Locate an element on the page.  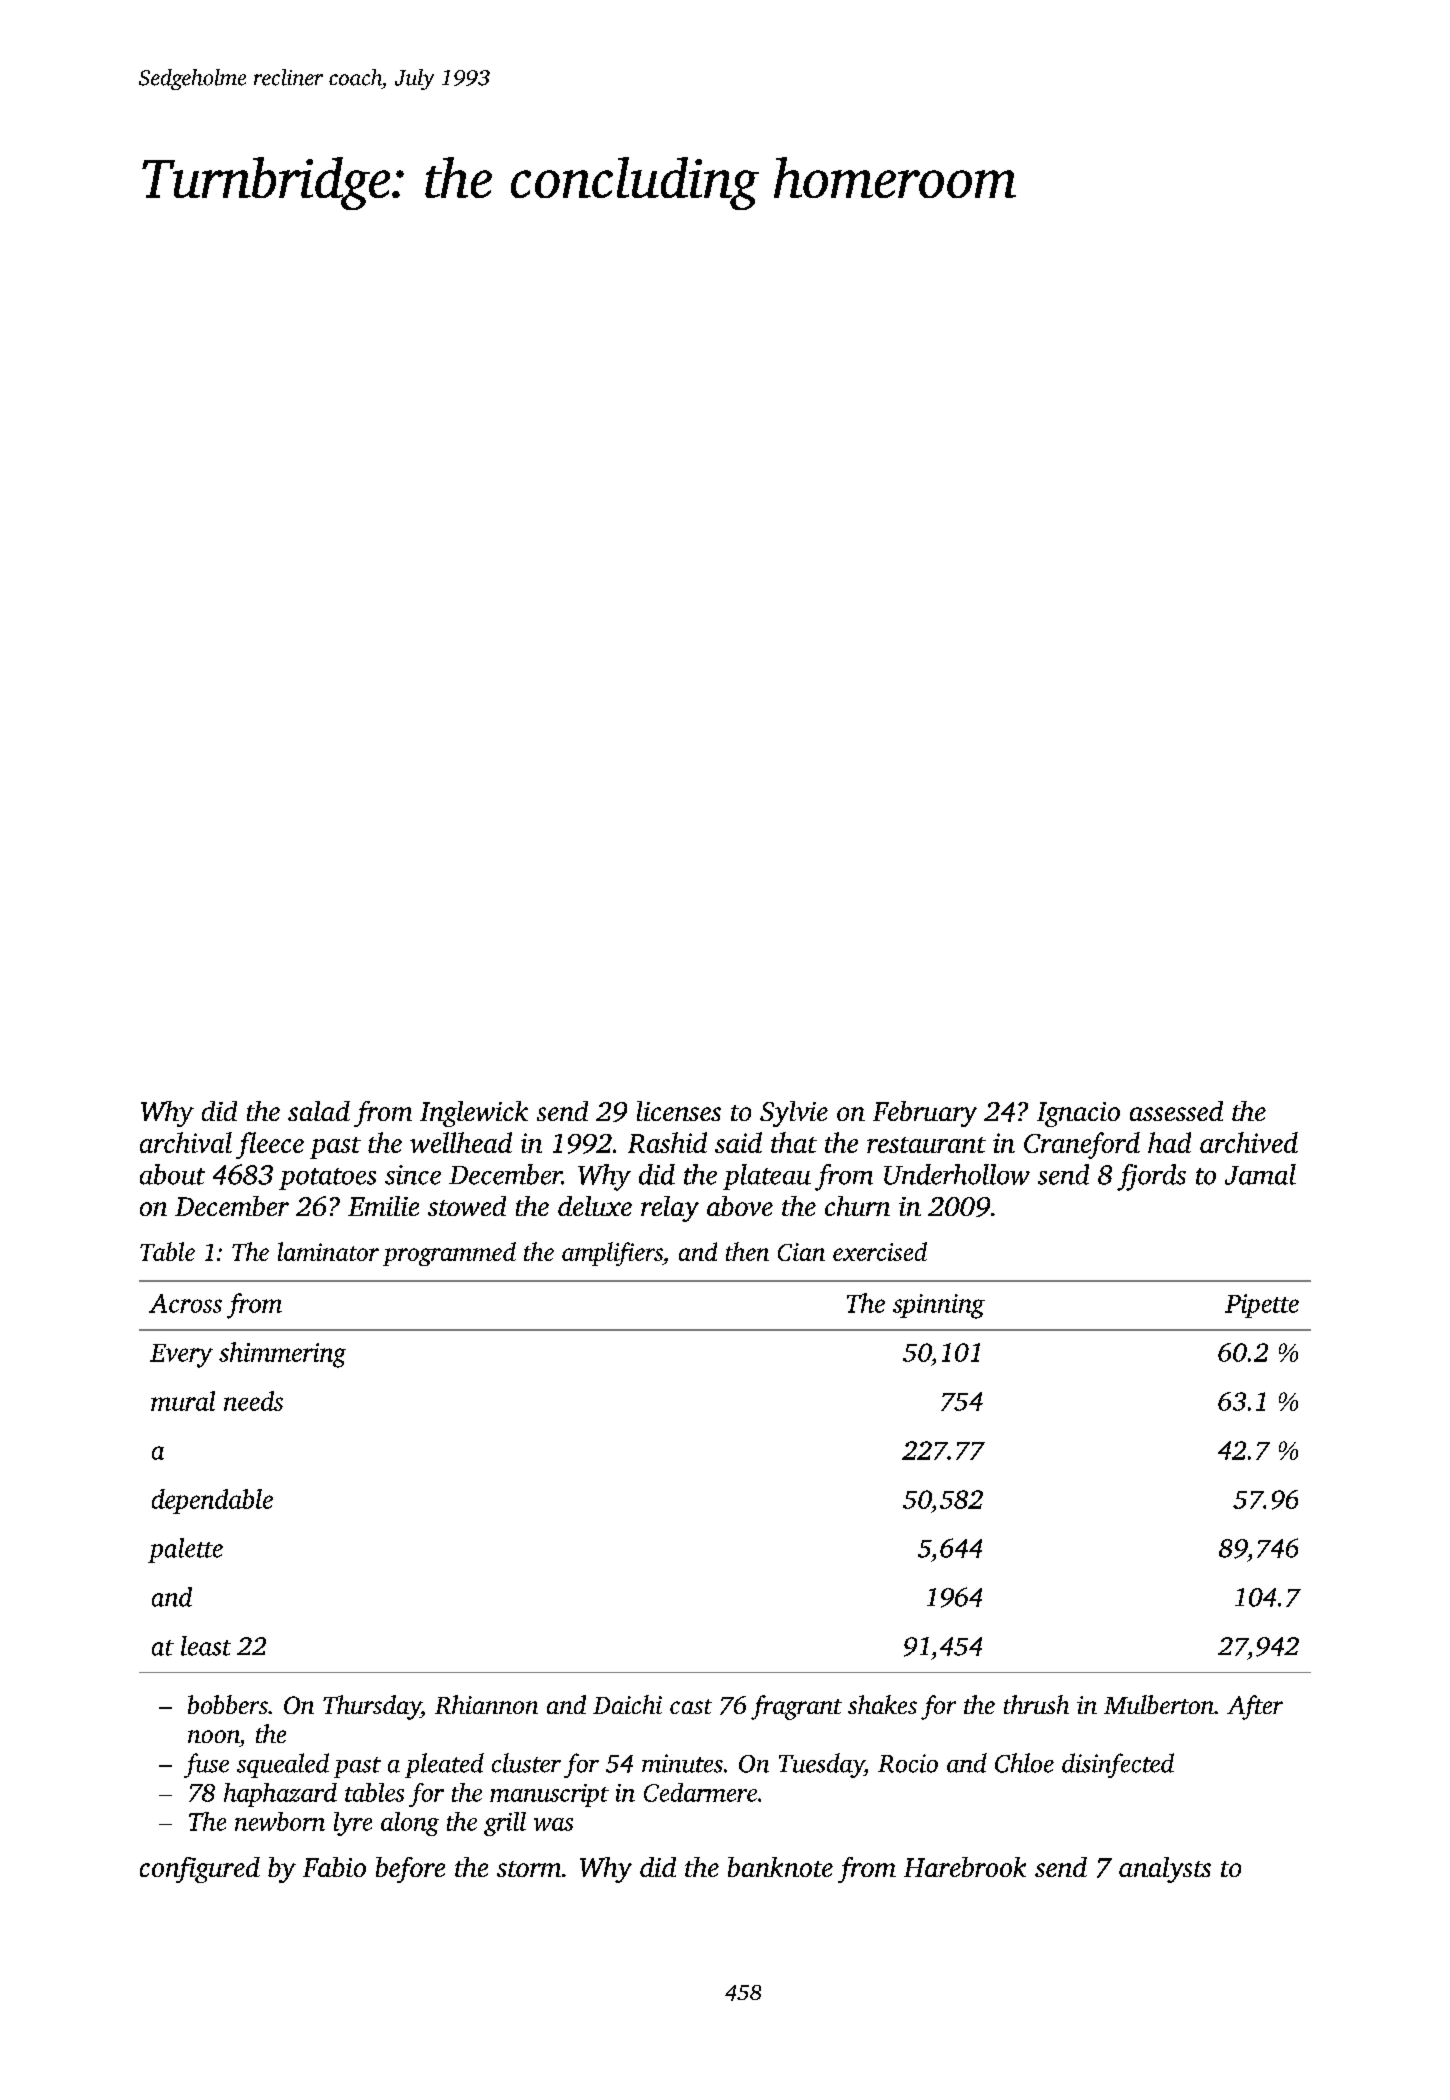
needs is located at coordinates (253, 1401).
